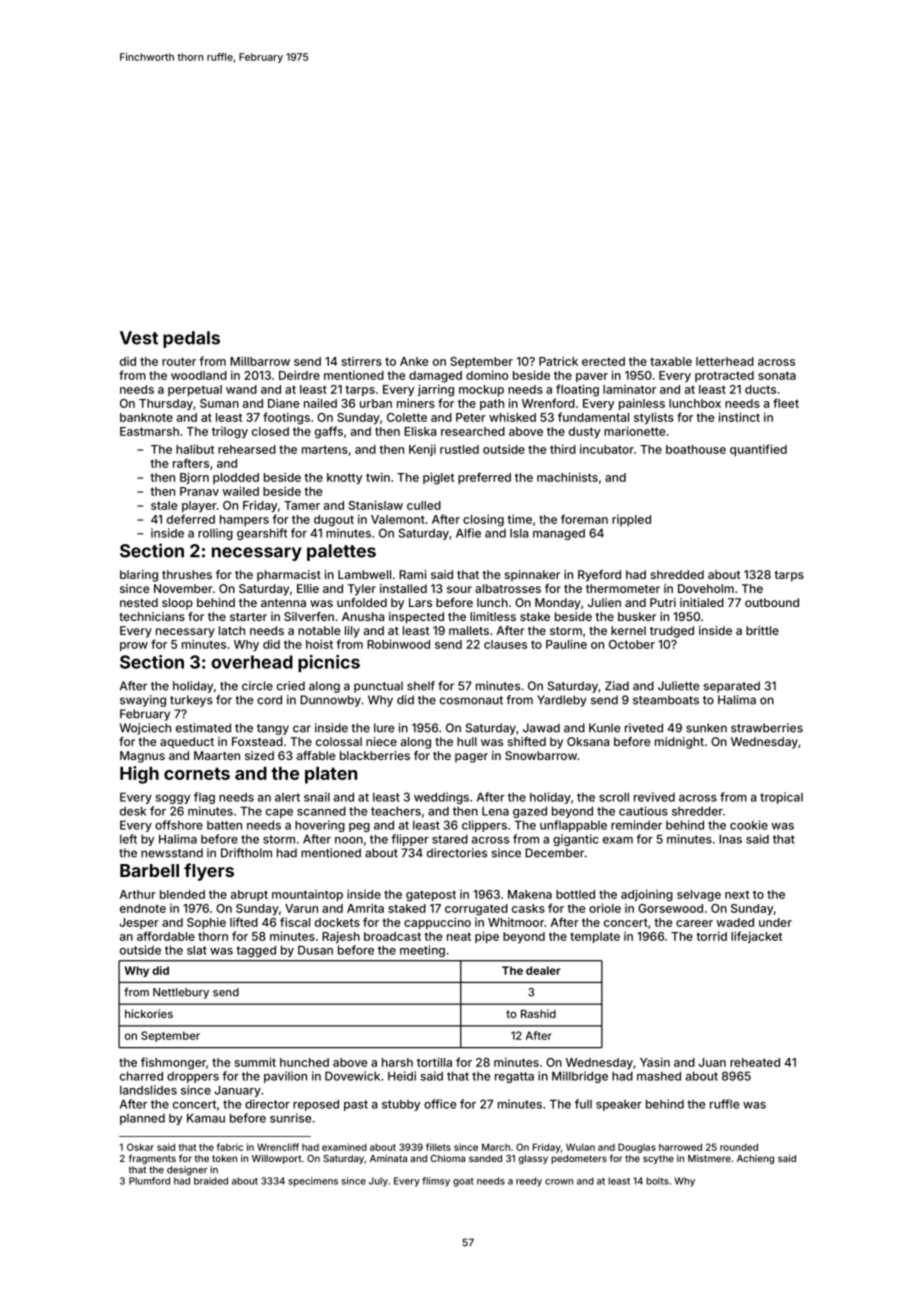 This screenshot has width=924, height=1308. Describe the element at coordinates (420, 431) in the screenshot. I see `Eliska` at that location.
